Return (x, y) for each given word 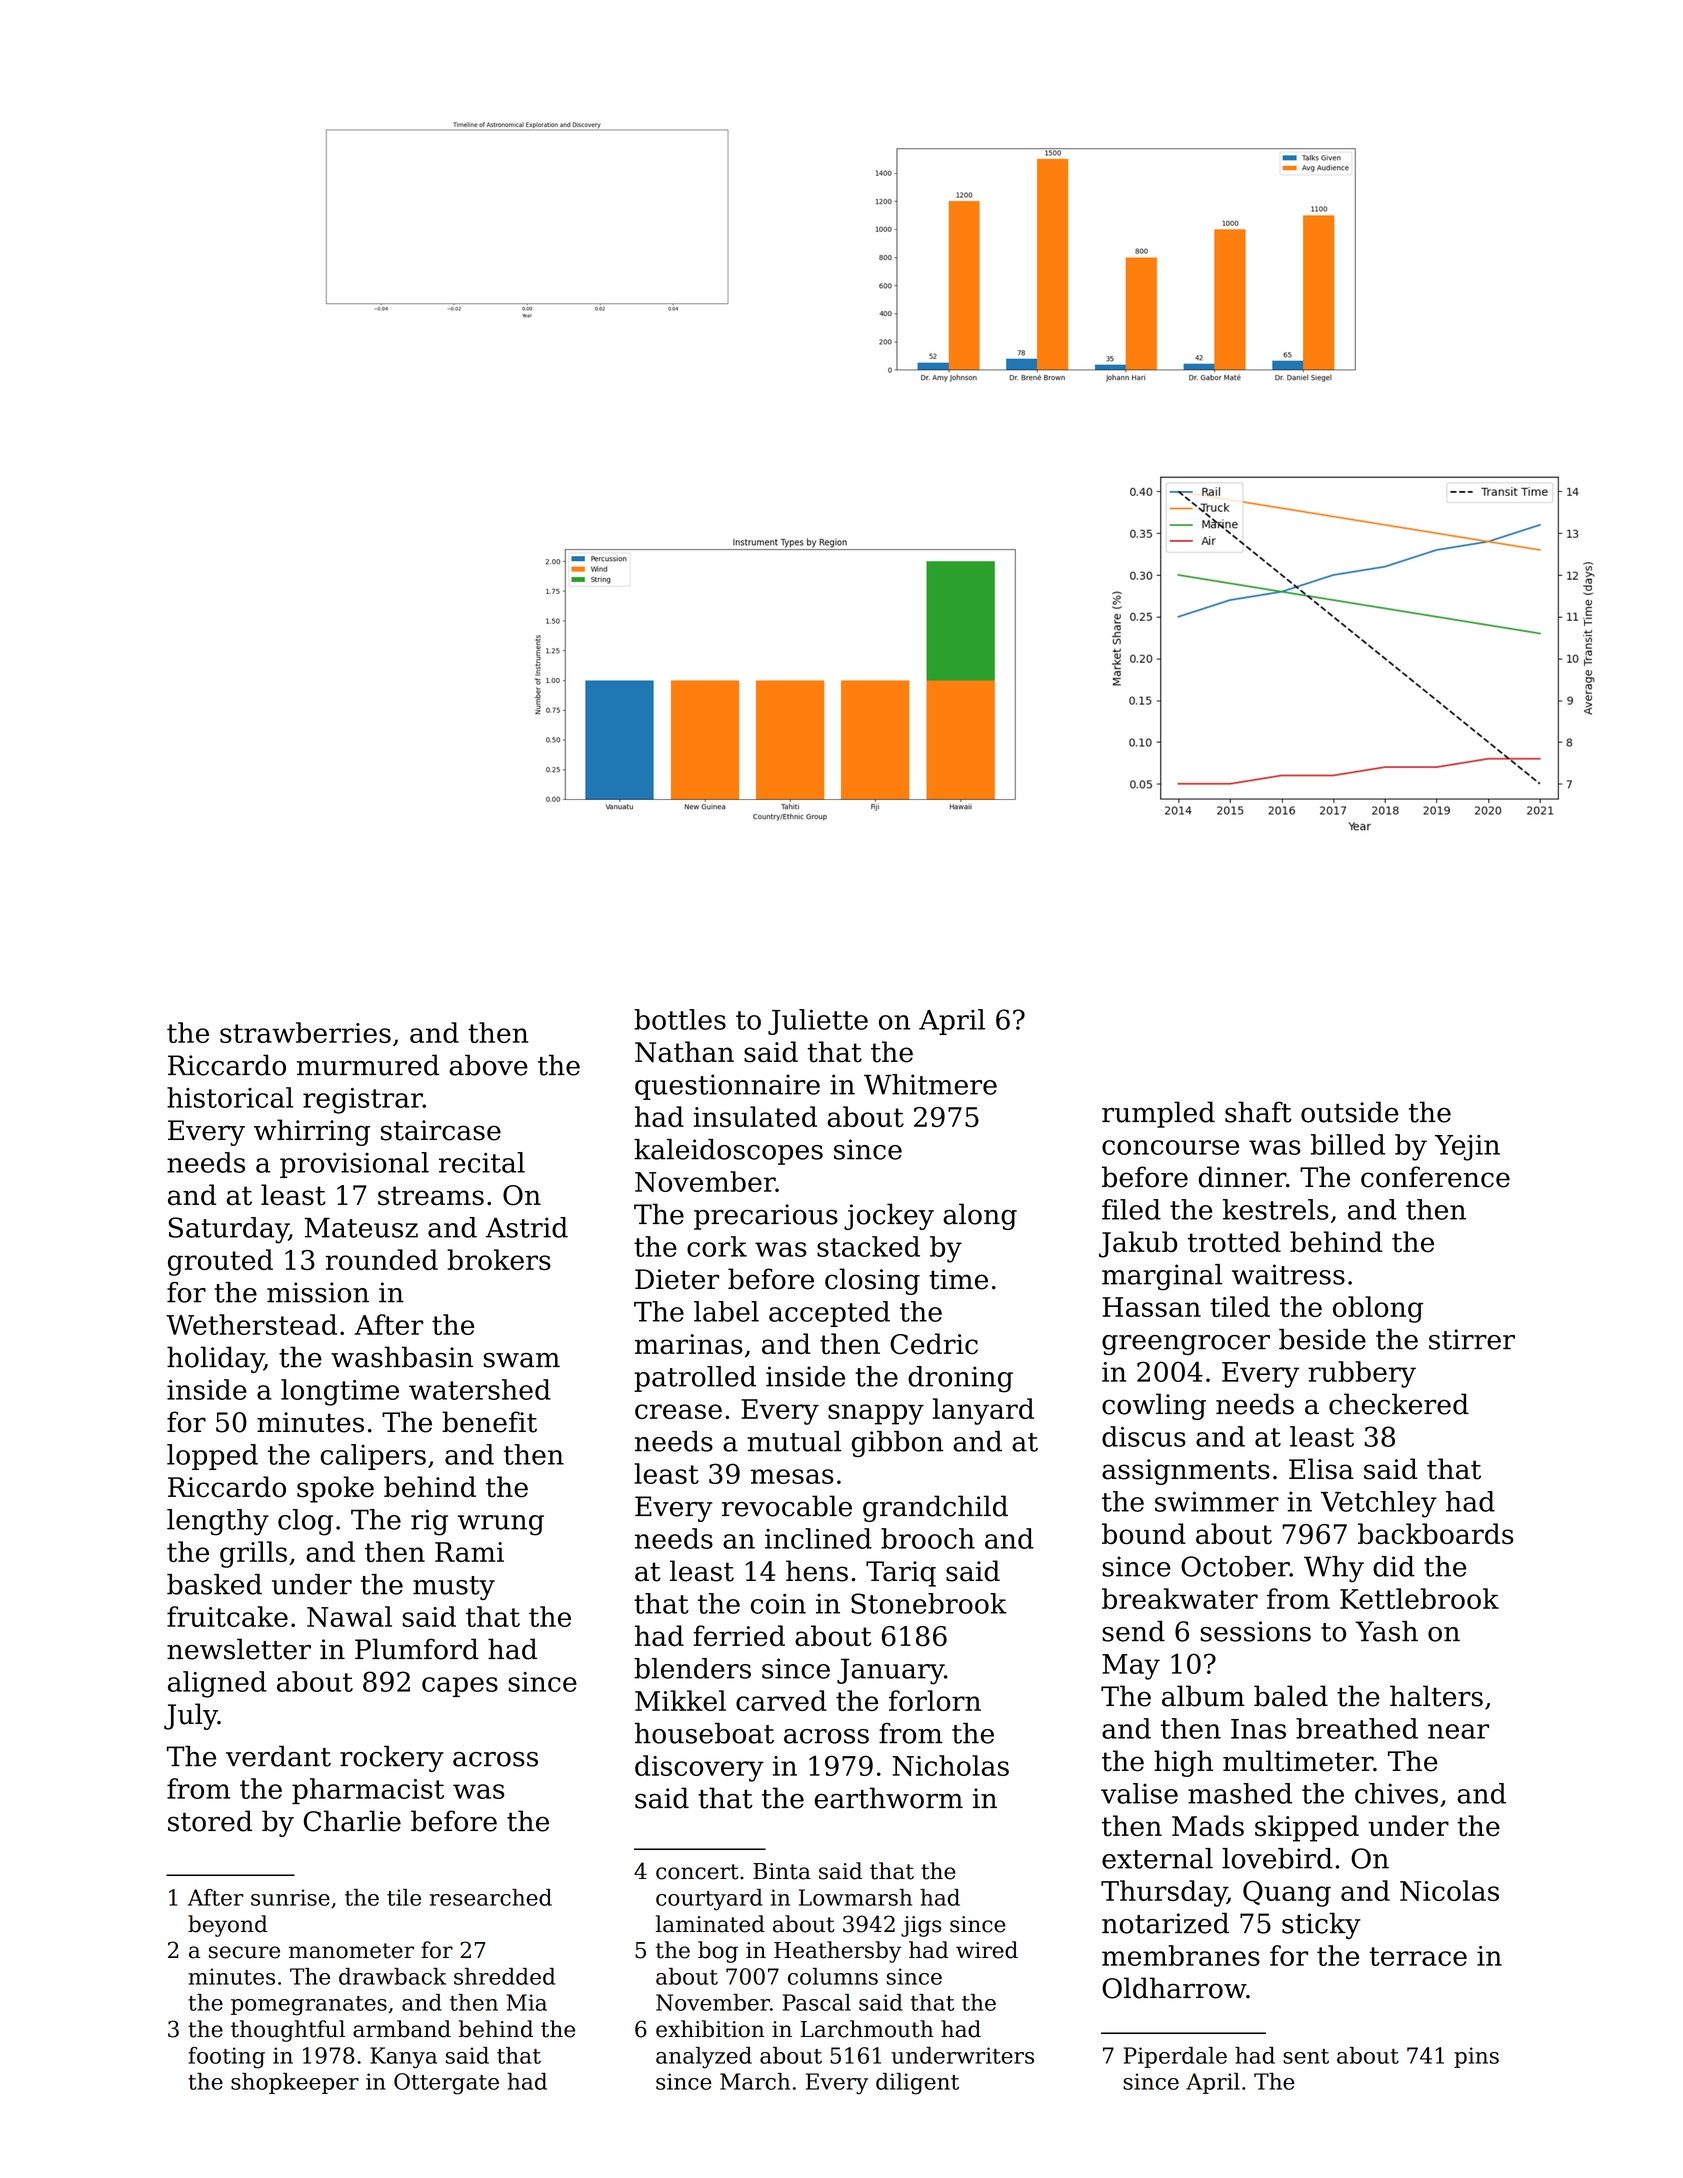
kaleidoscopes (728, 1152)
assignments (1186, 1472)
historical (230, 1097)
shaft (1258, 1112)
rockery (392, 1758)
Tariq (901, 1574)
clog (305, 1522)
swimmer (1217, 1501)
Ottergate (446, 2084)
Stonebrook (929, 1603)
